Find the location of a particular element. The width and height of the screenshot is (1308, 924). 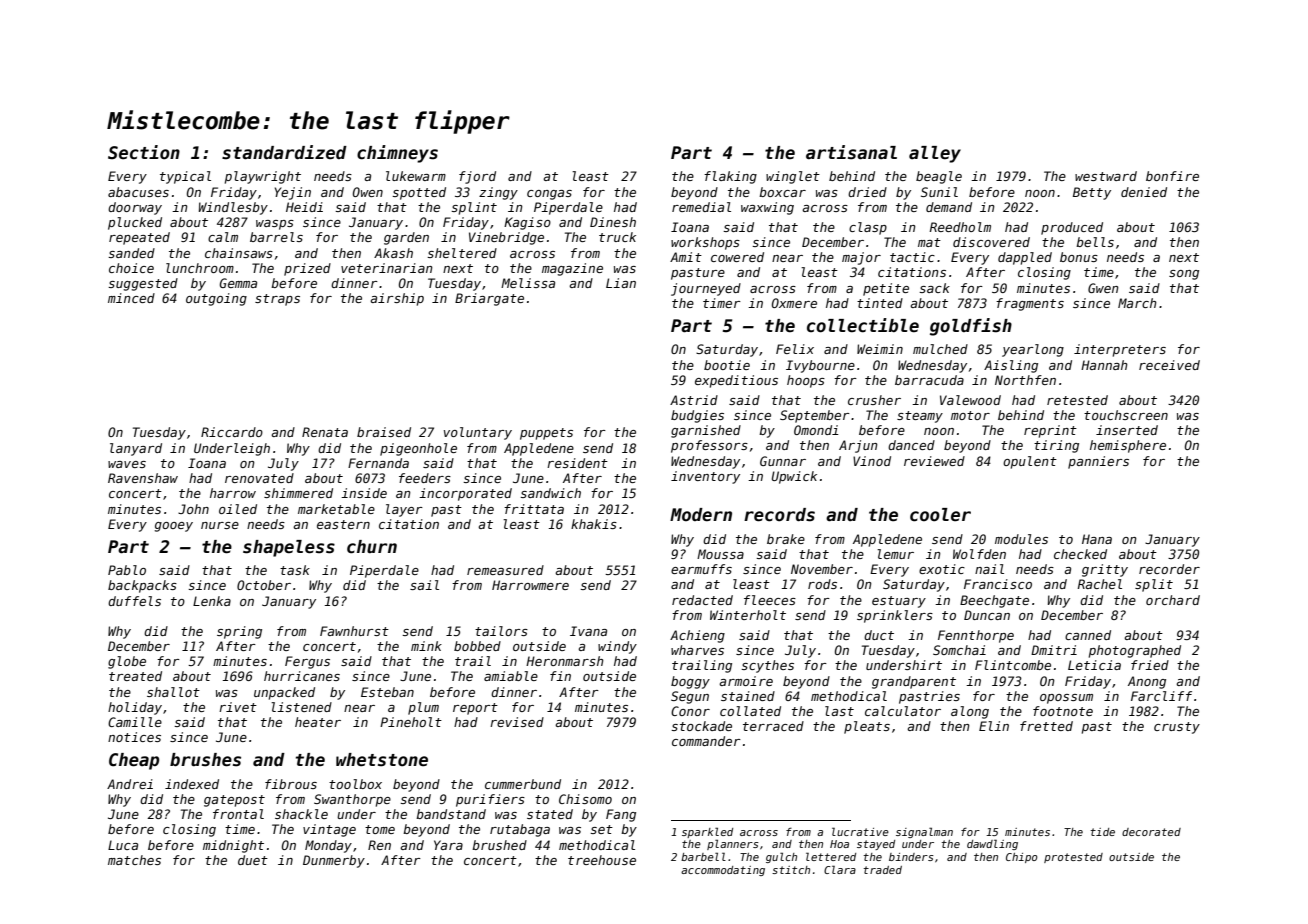

chimneys is located at coordinates (397, 154).
